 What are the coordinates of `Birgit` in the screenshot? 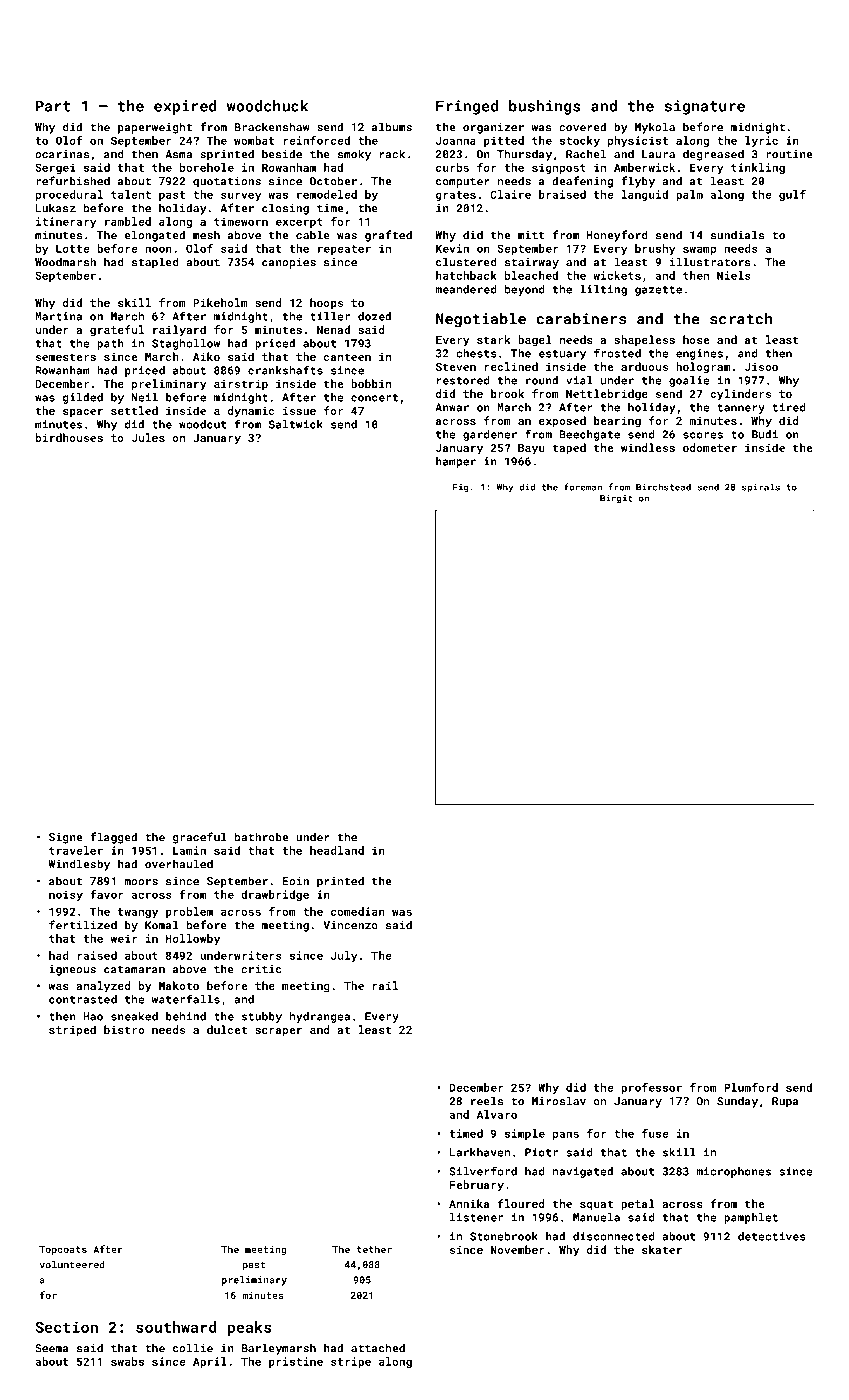 It's located at (616, 499).
